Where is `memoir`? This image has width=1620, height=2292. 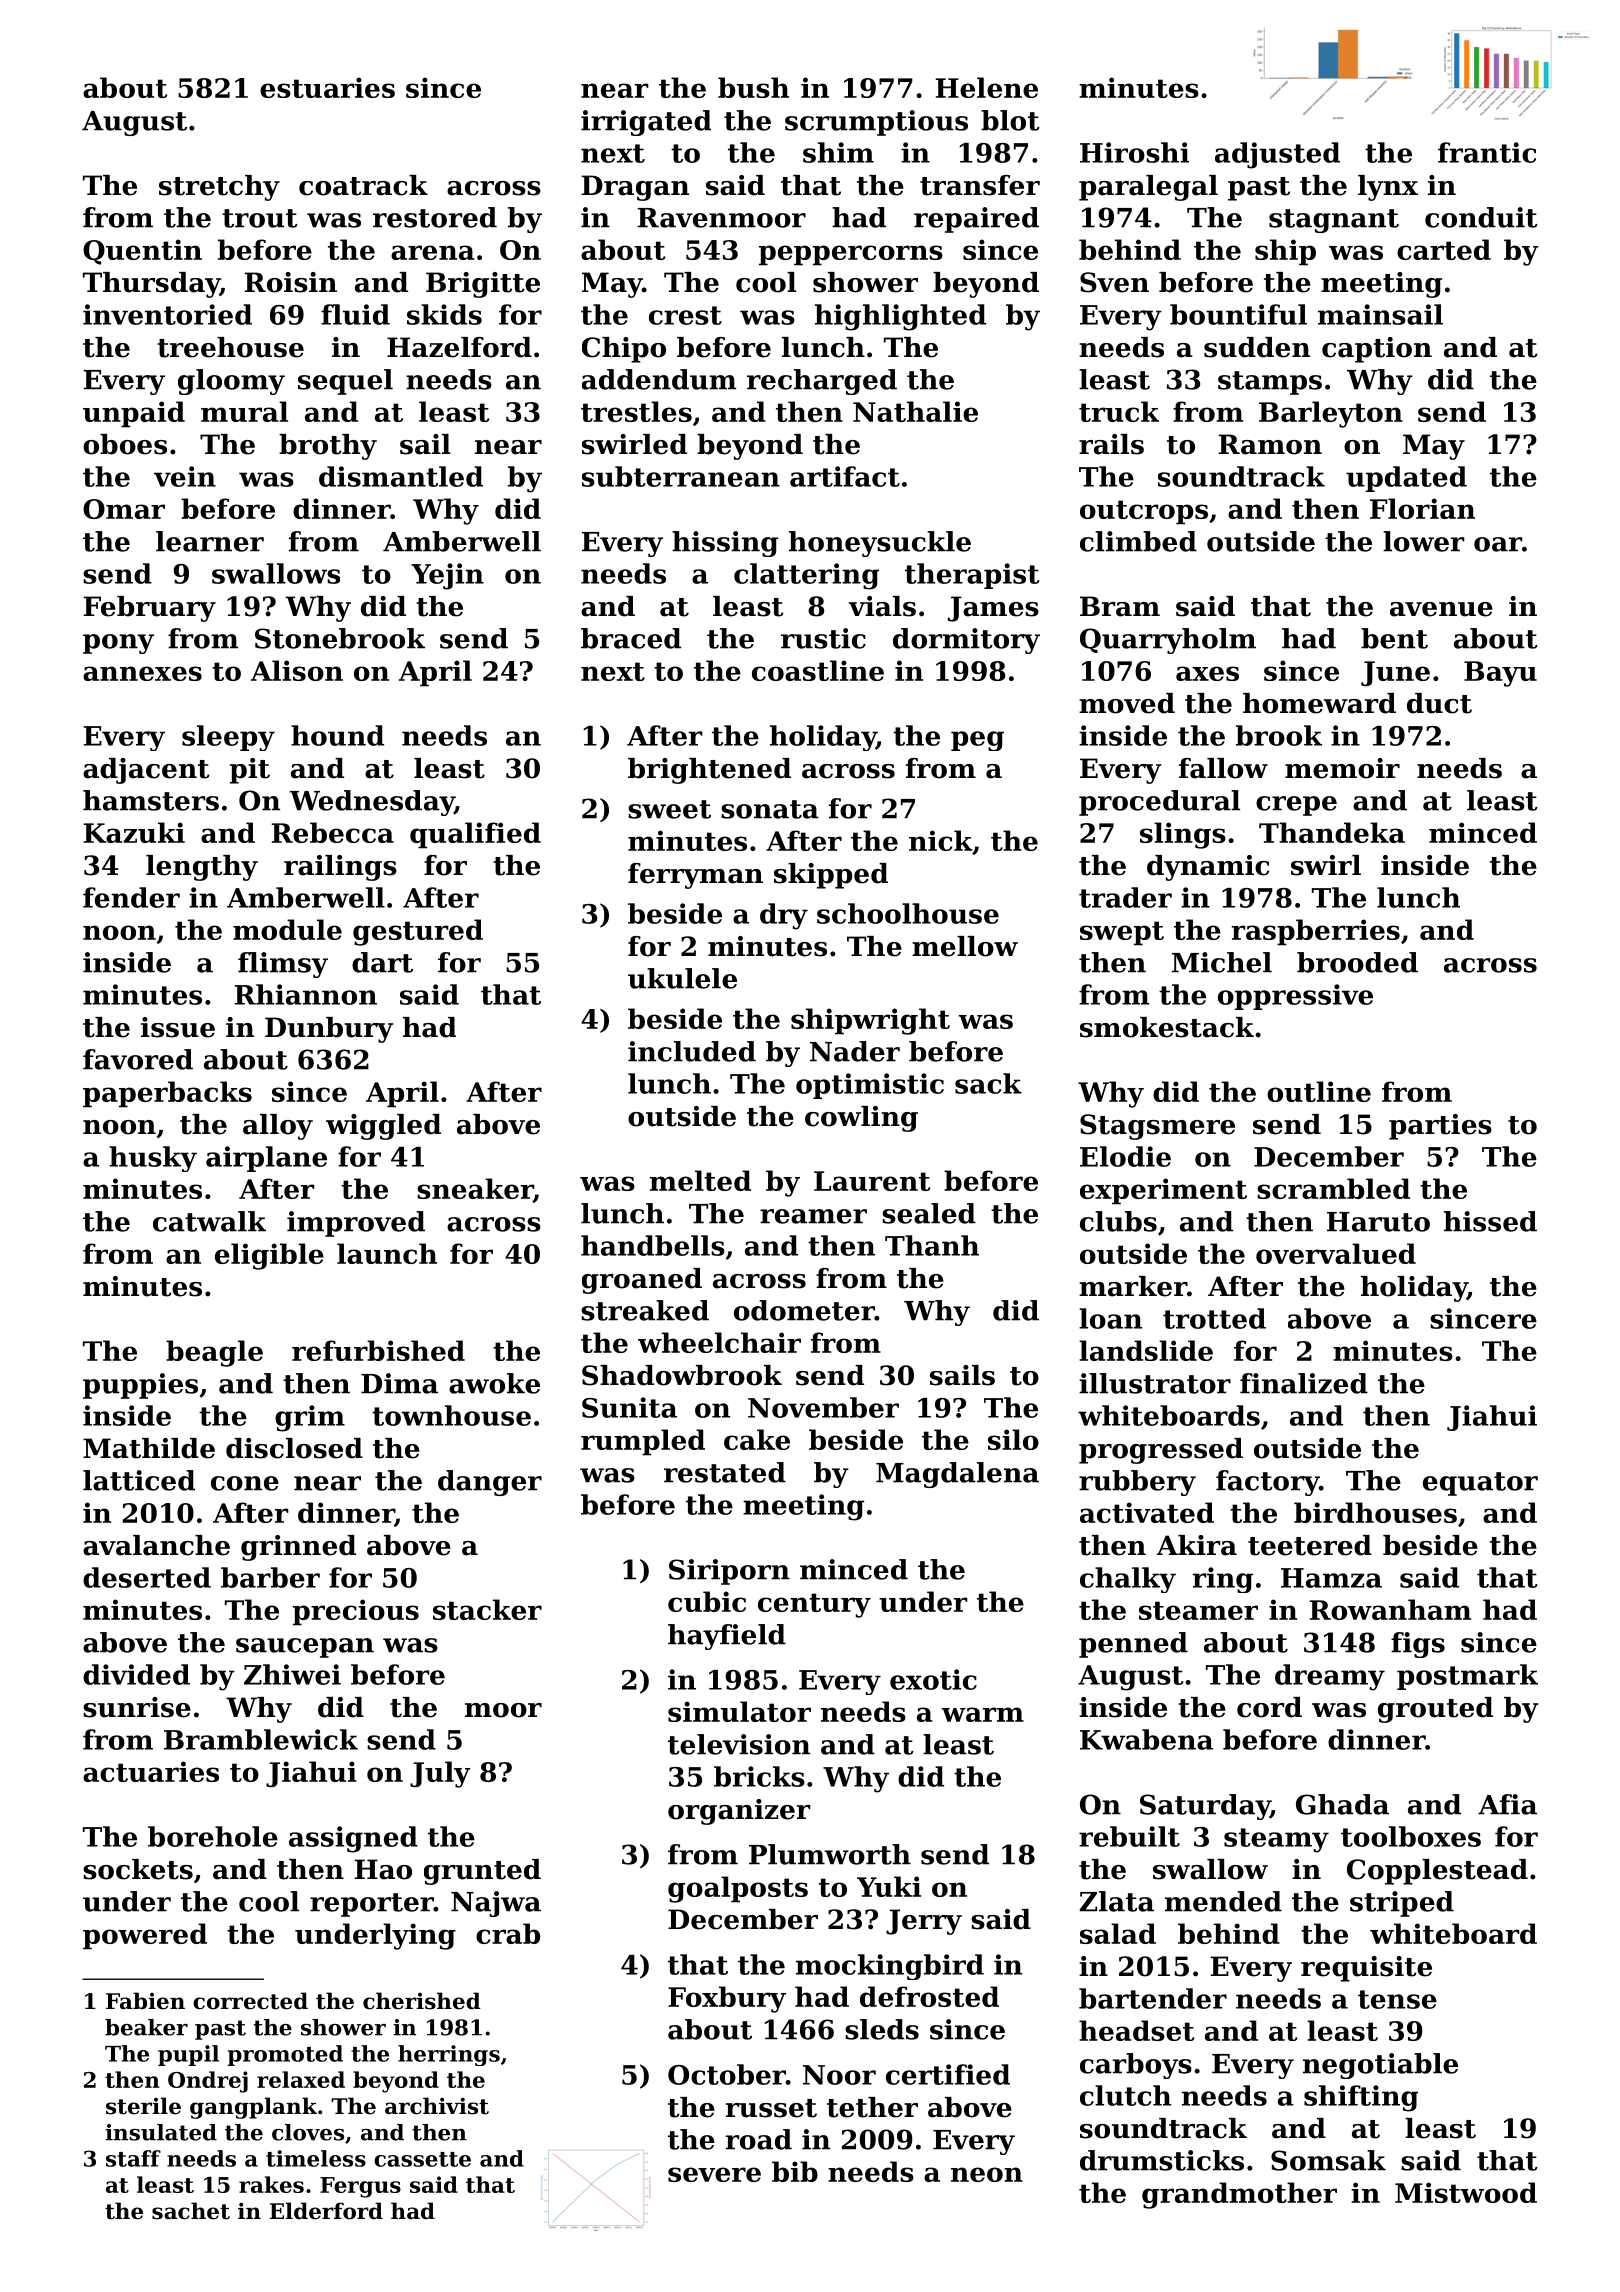
memoir is located at coordinates (1342, 768).
